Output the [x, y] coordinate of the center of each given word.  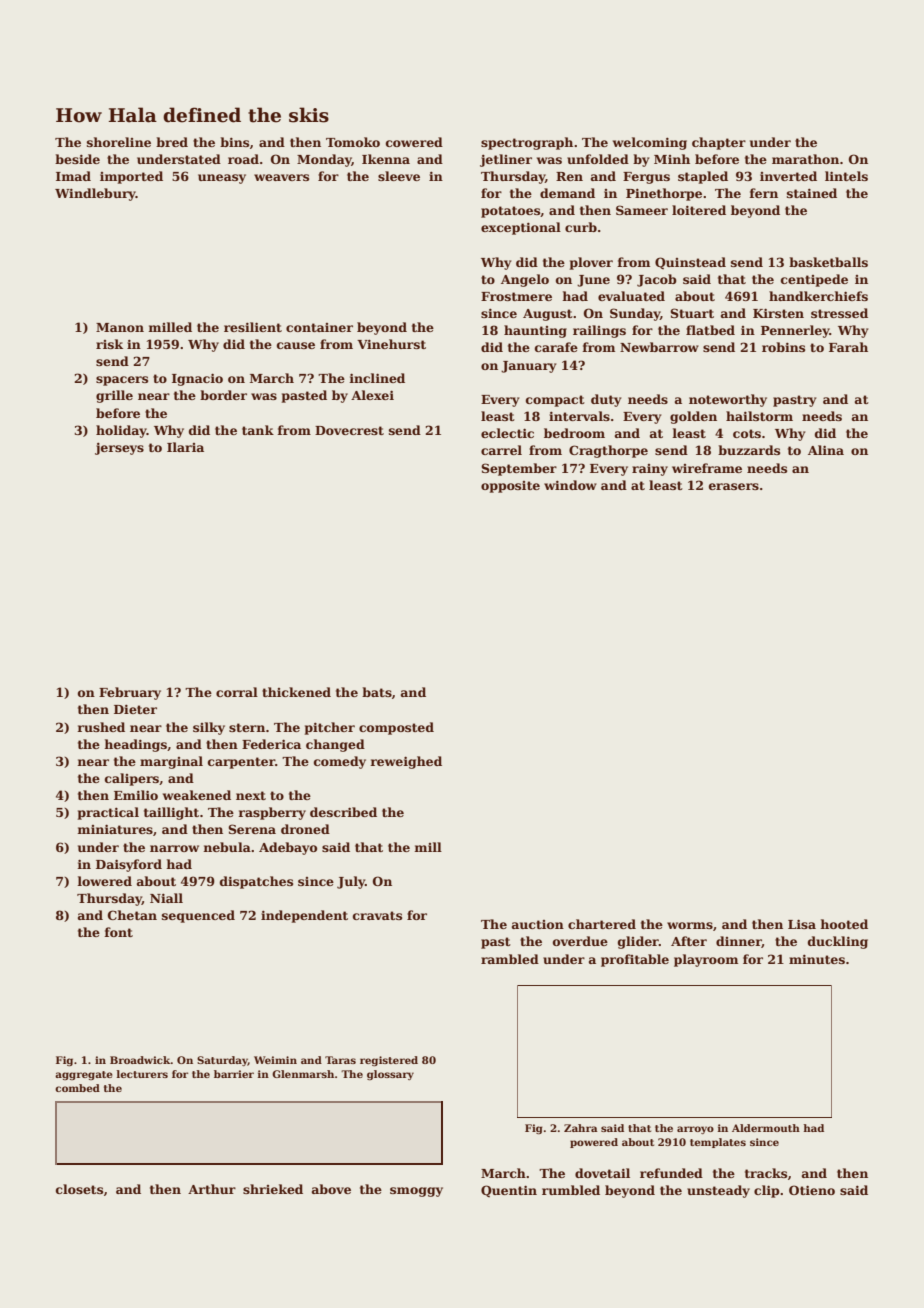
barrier [234, 1074]
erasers [734, 486]
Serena [252, 829]
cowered [414, 142]
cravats [377, 915]
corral [237, 692]
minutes [817, 959]
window [570, 485]
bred [172, 142]
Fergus [646, 178]
